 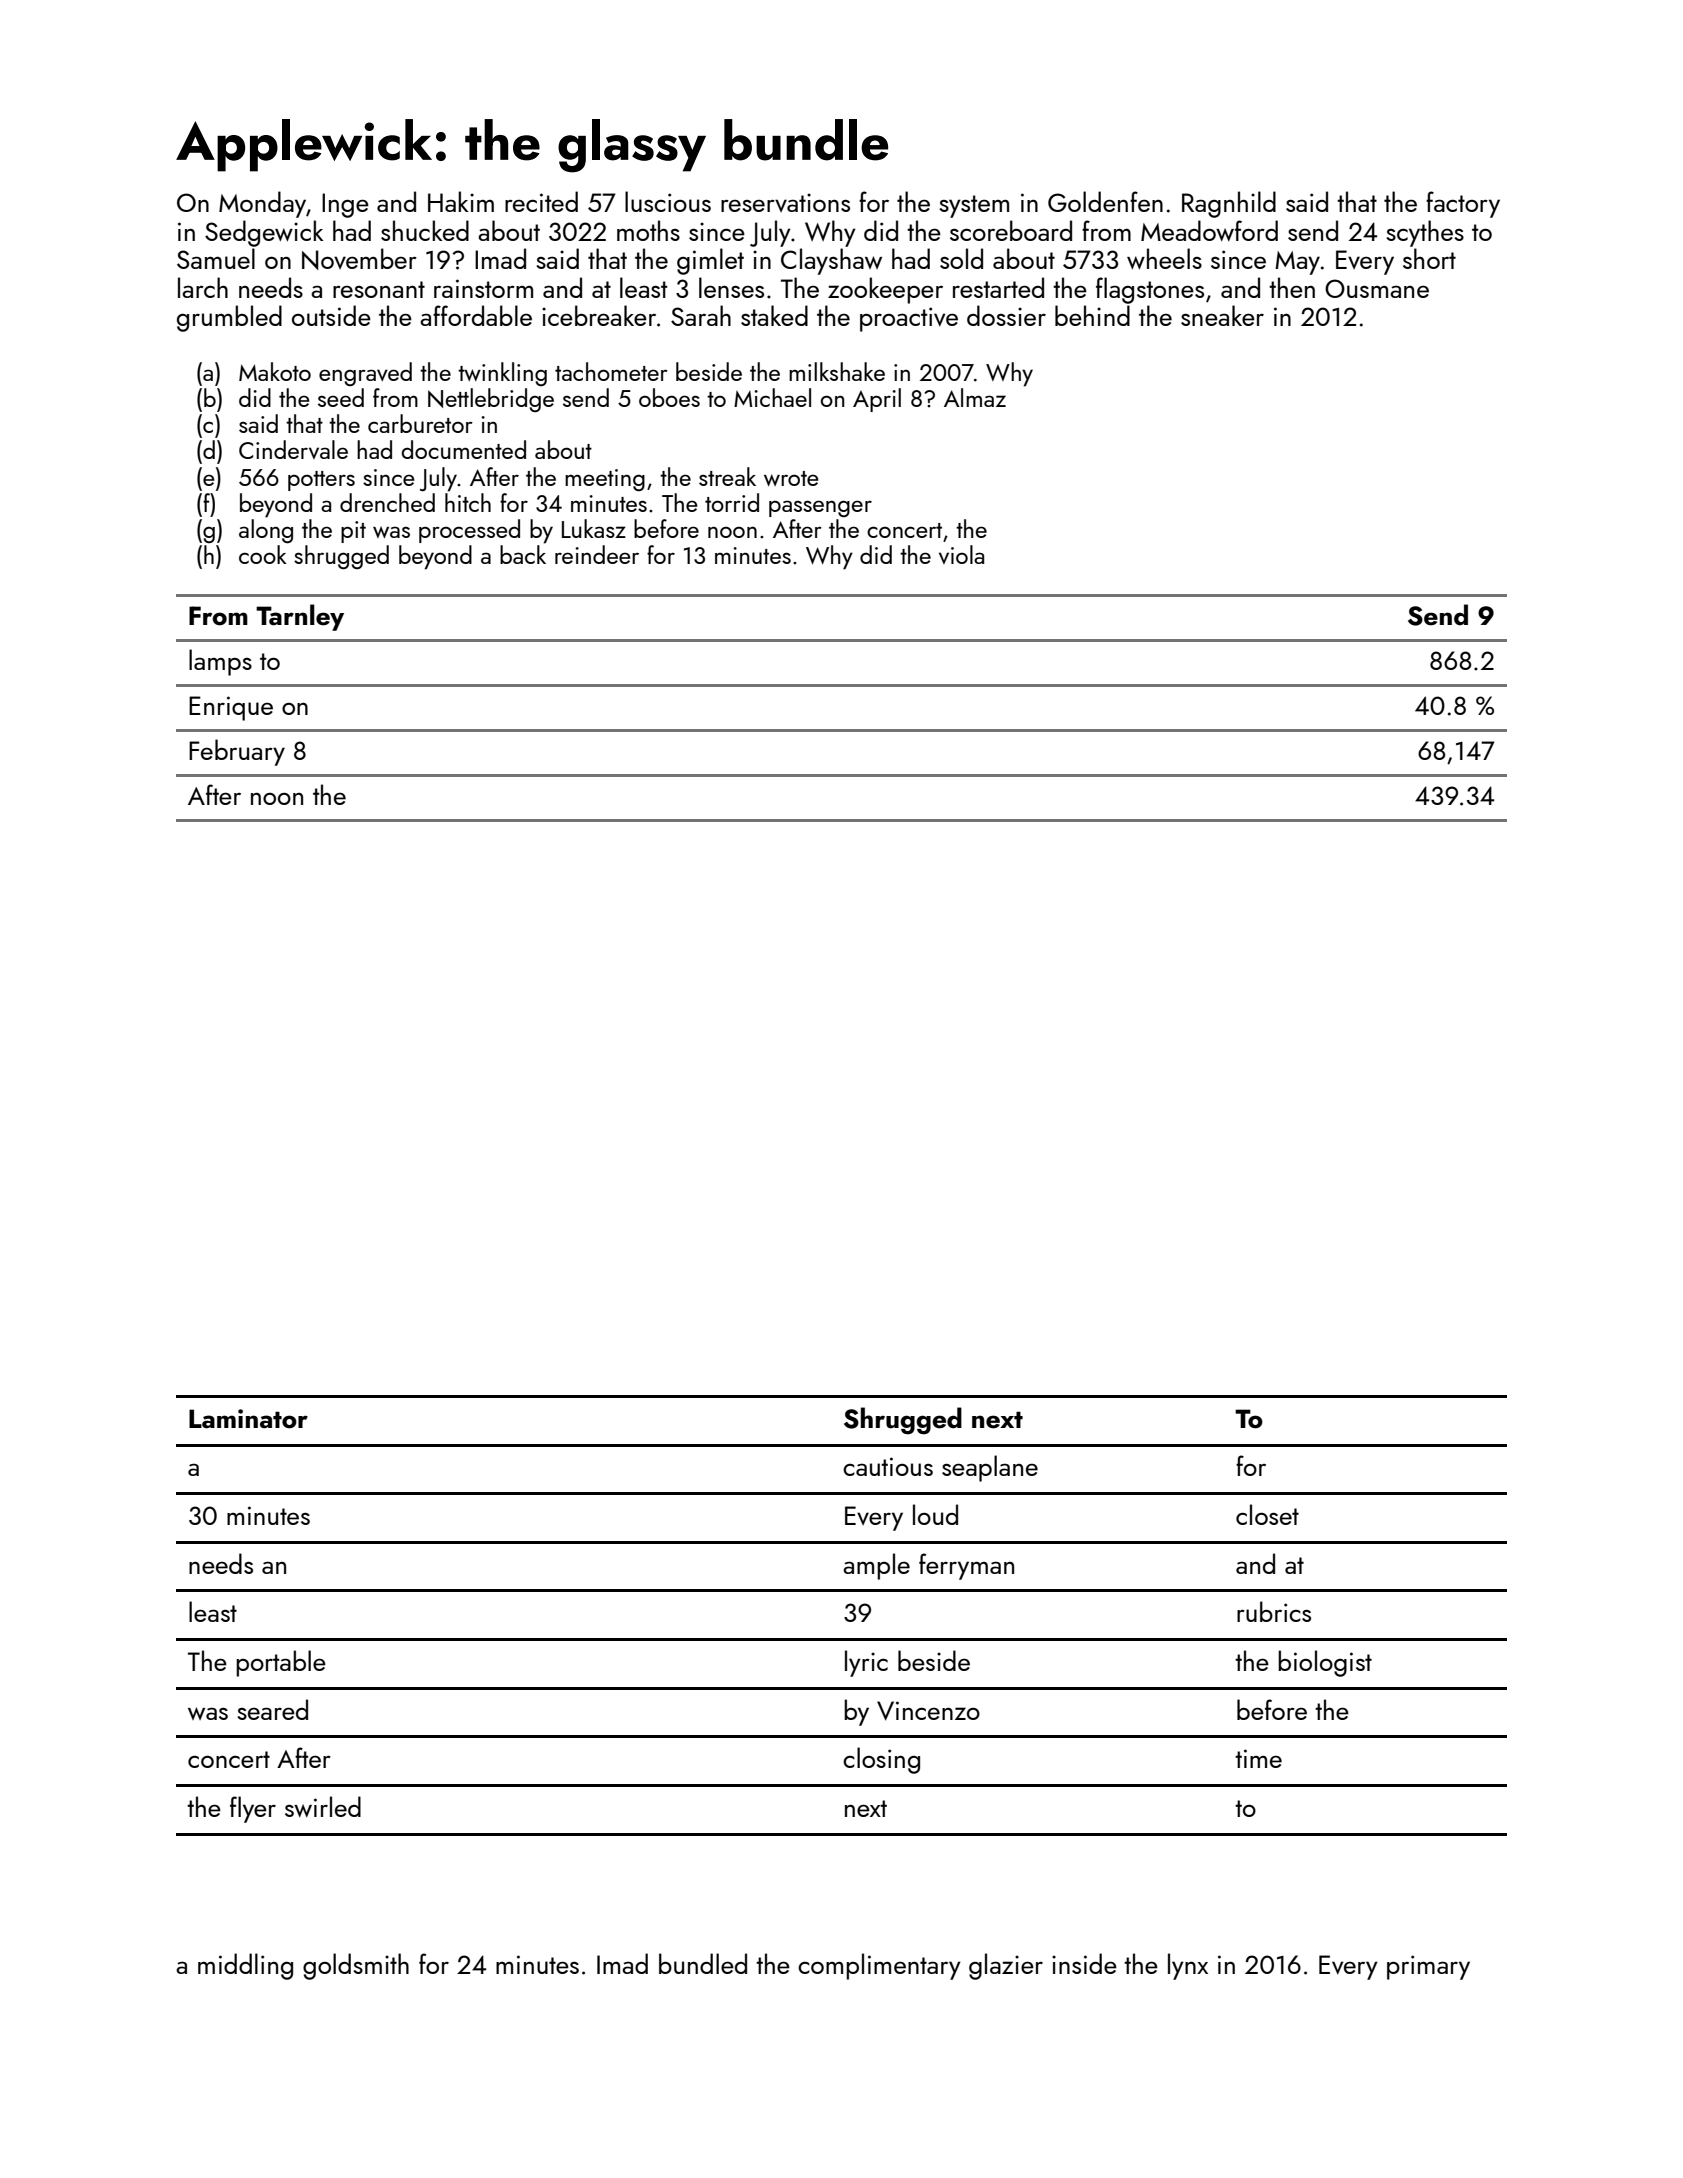 What do you see at coordinates (820, 509) in the document?
I see `passenger` at bounding box center [820, 509].
